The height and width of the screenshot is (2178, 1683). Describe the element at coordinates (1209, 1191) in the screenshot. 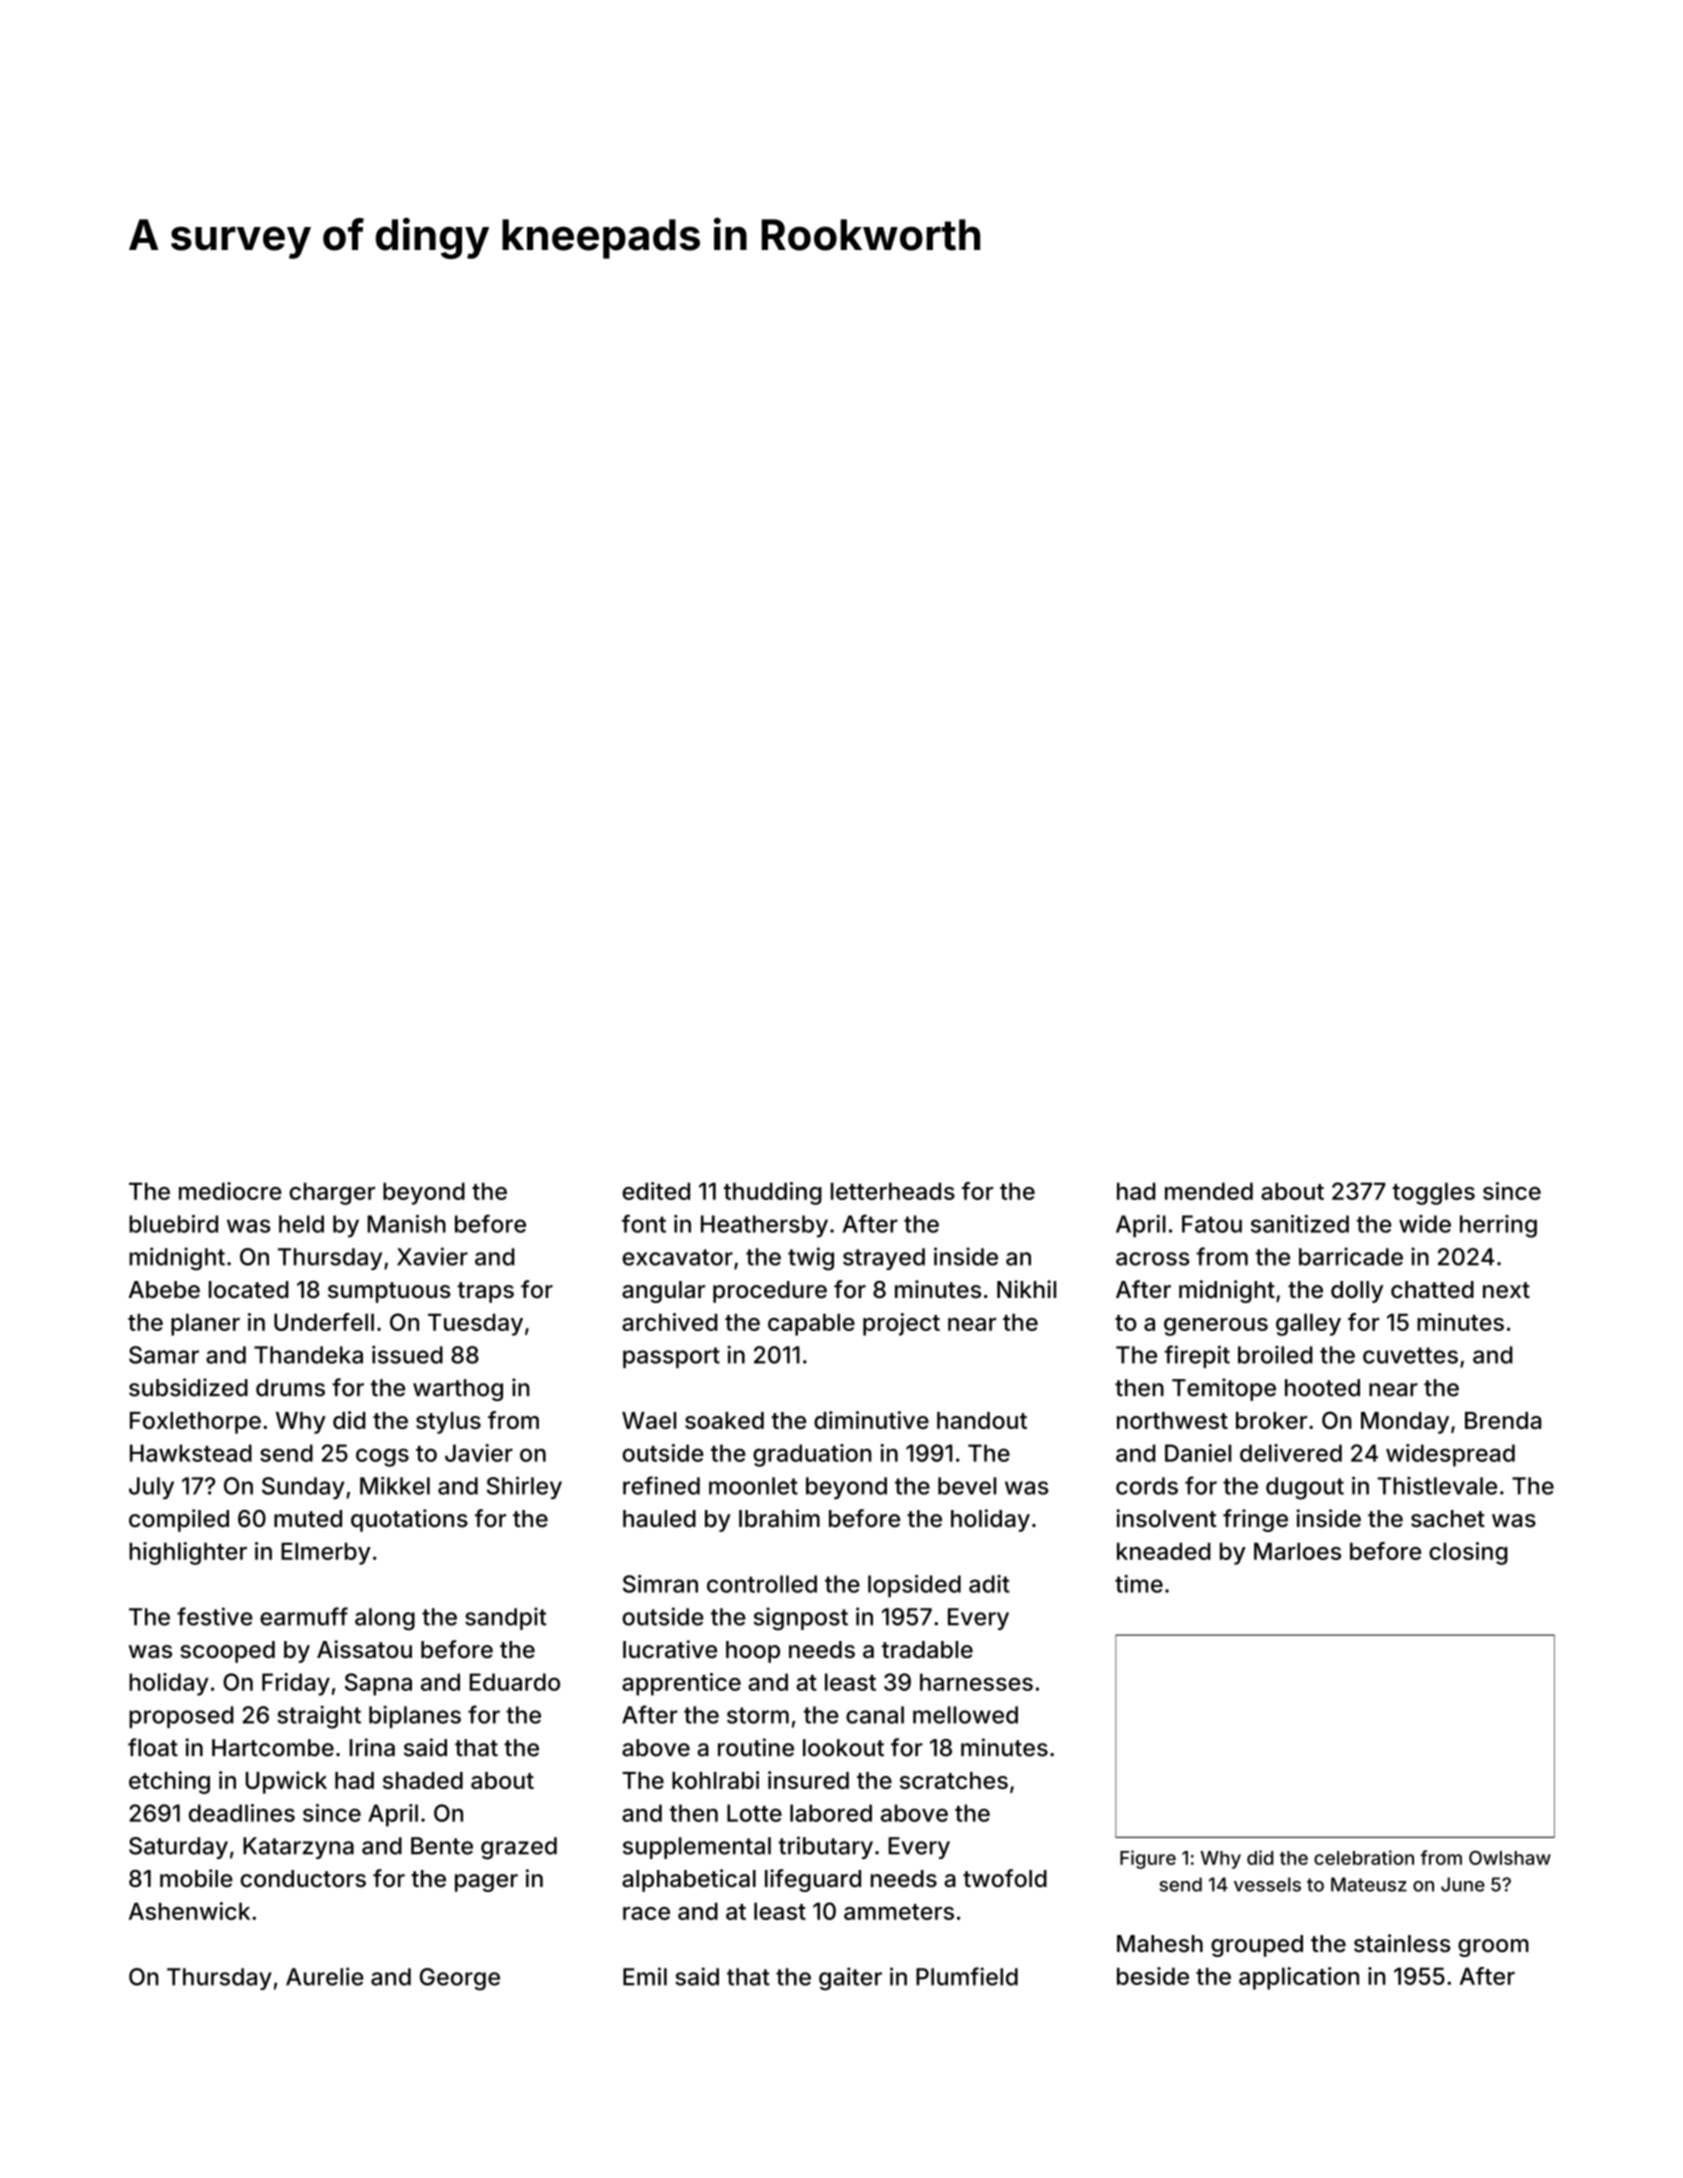

I see `mended` at that location.
